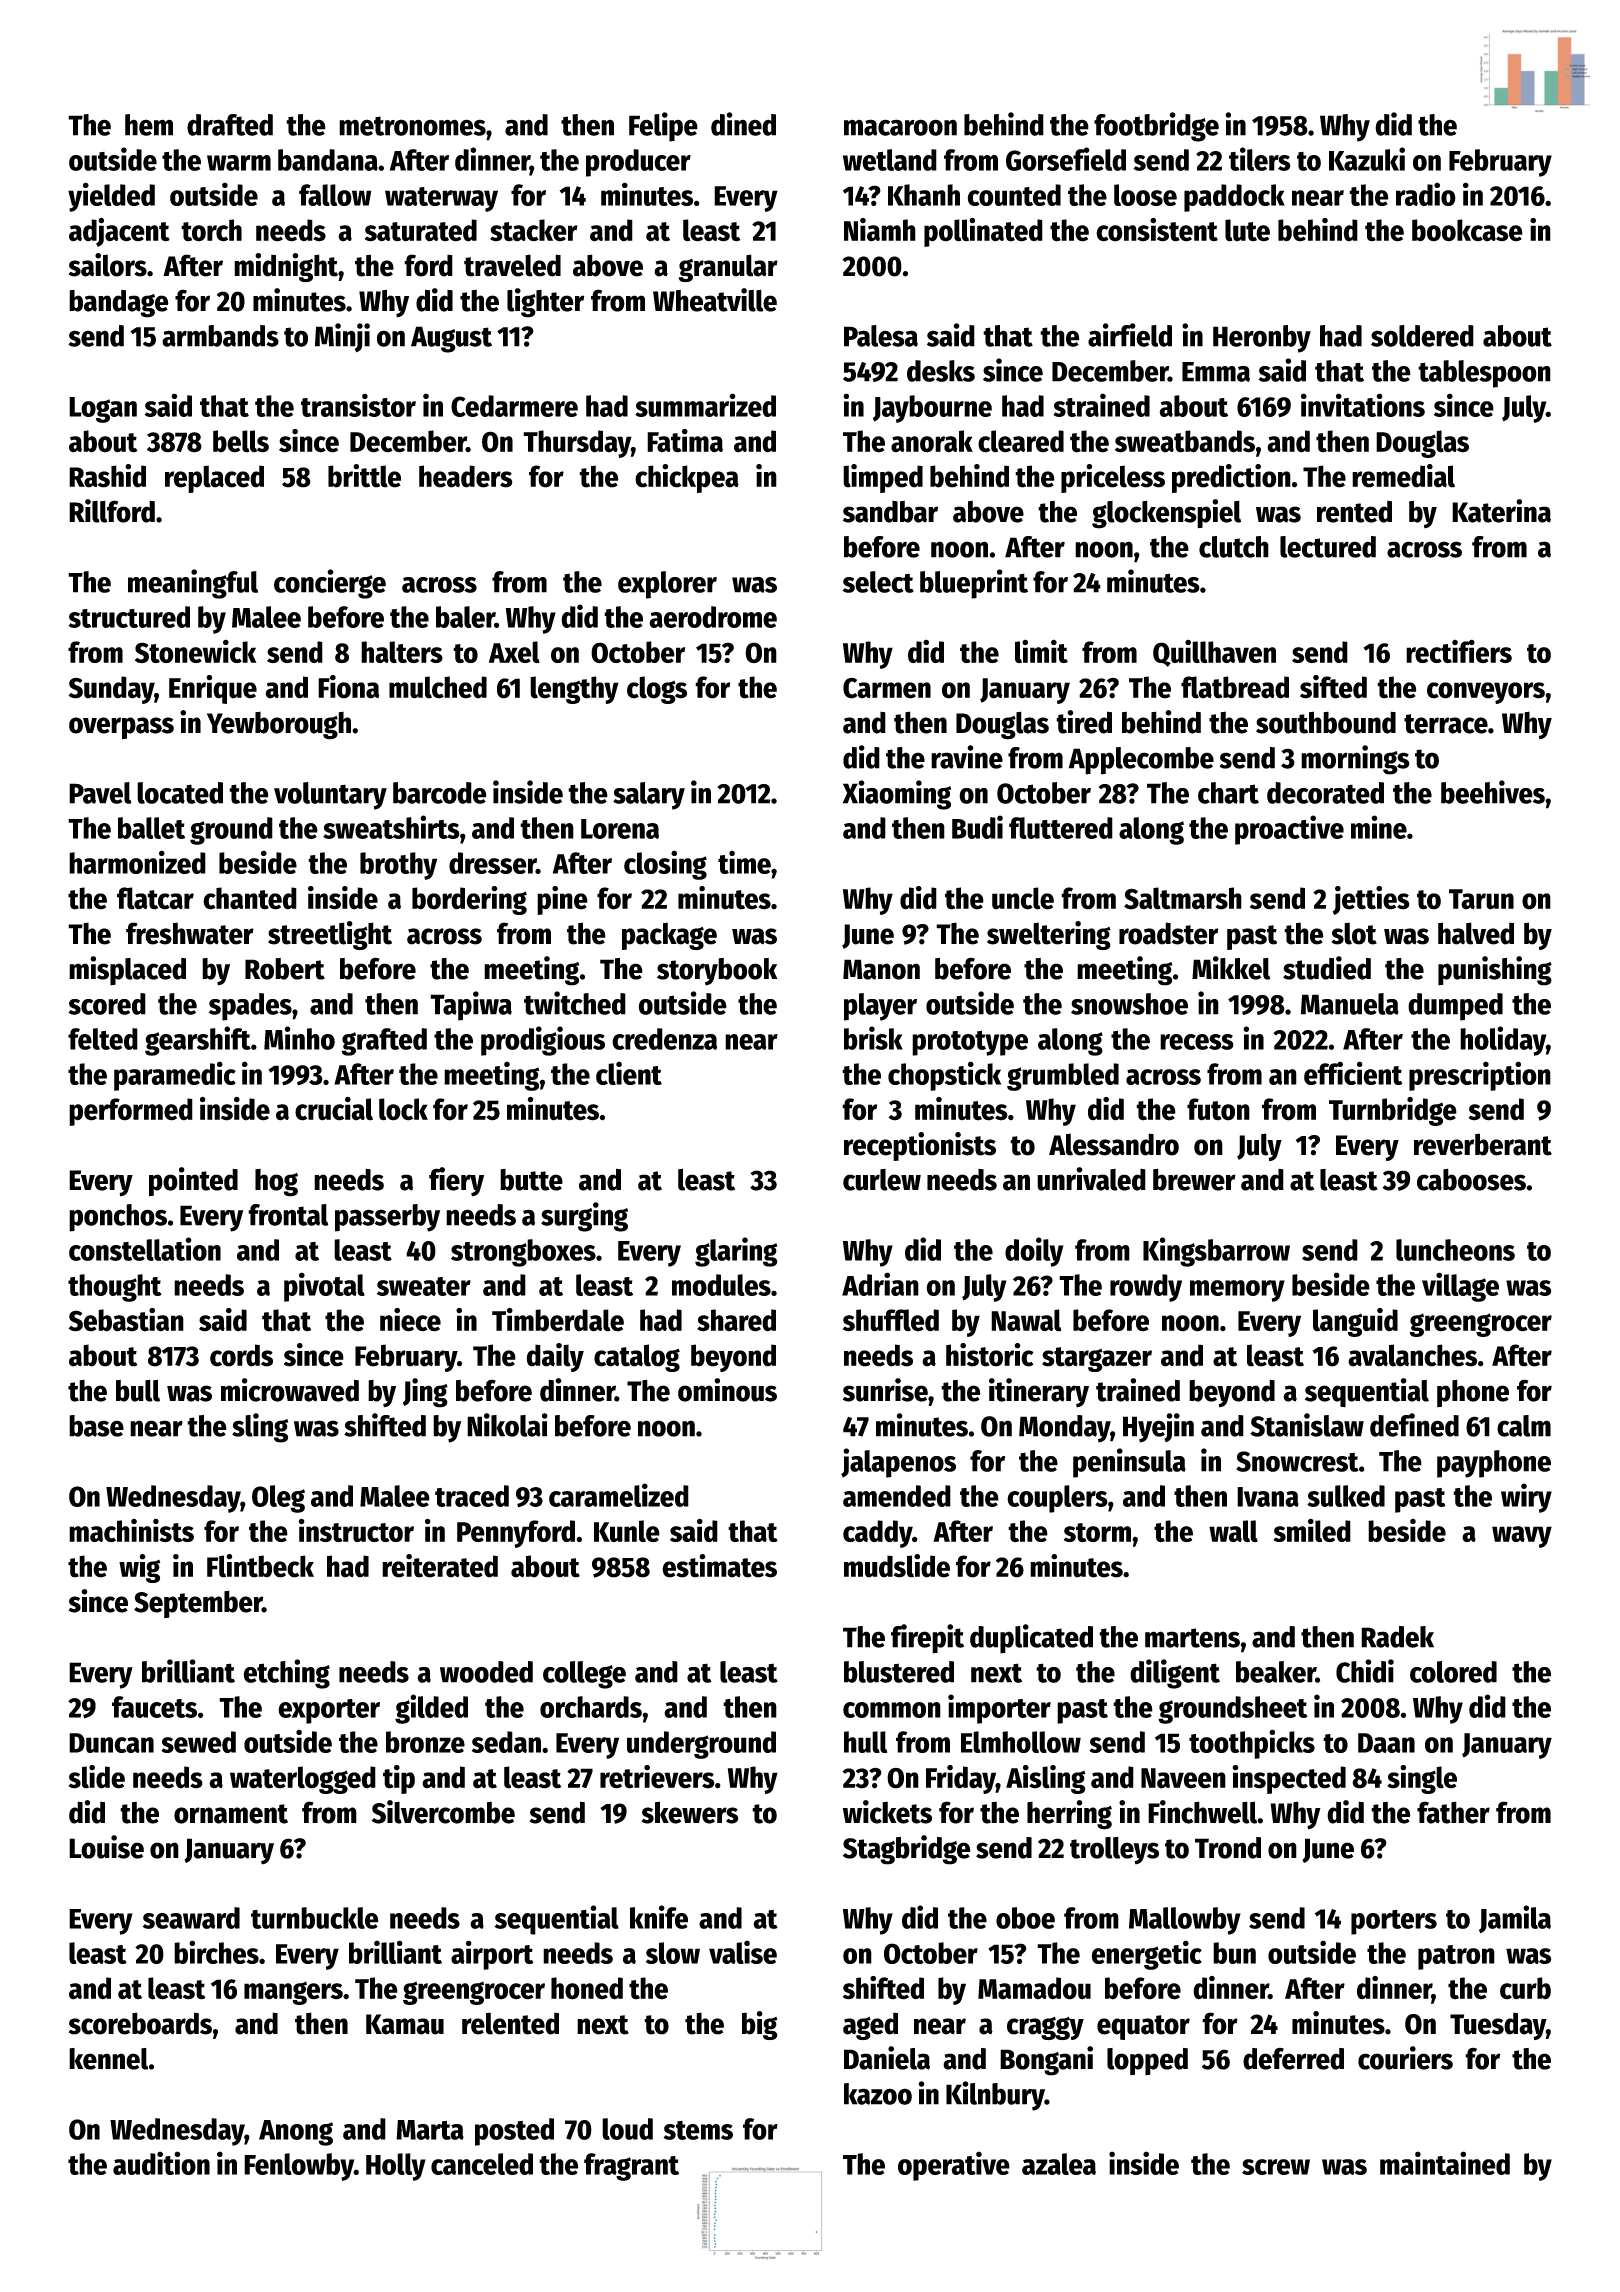 This screenshot has height=2292, width=1620. I want to click on etching, so click(287, 1674).
